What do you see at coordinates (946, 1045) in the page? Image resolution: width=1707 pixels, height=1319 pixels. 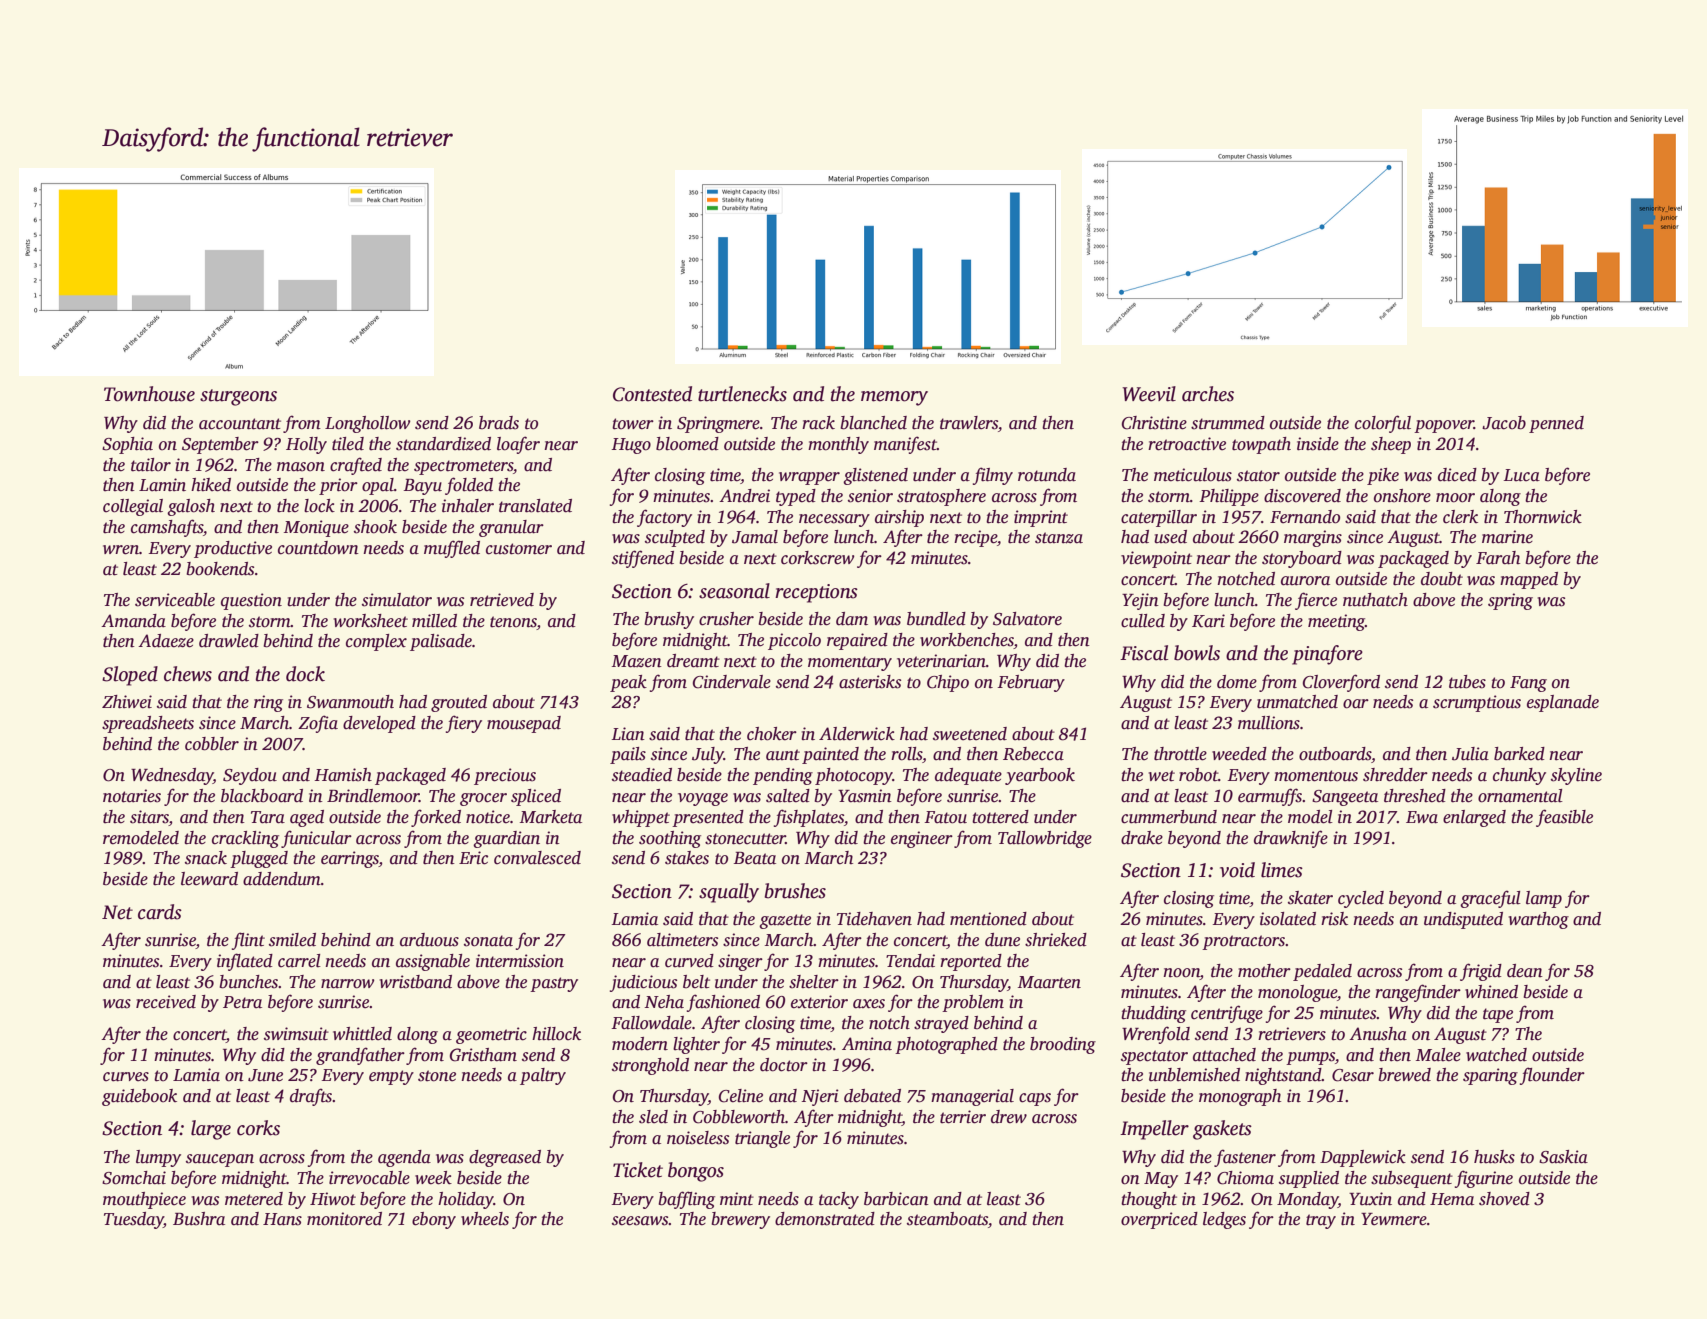 I see `photographed` at bounding box center [946, 1045].
